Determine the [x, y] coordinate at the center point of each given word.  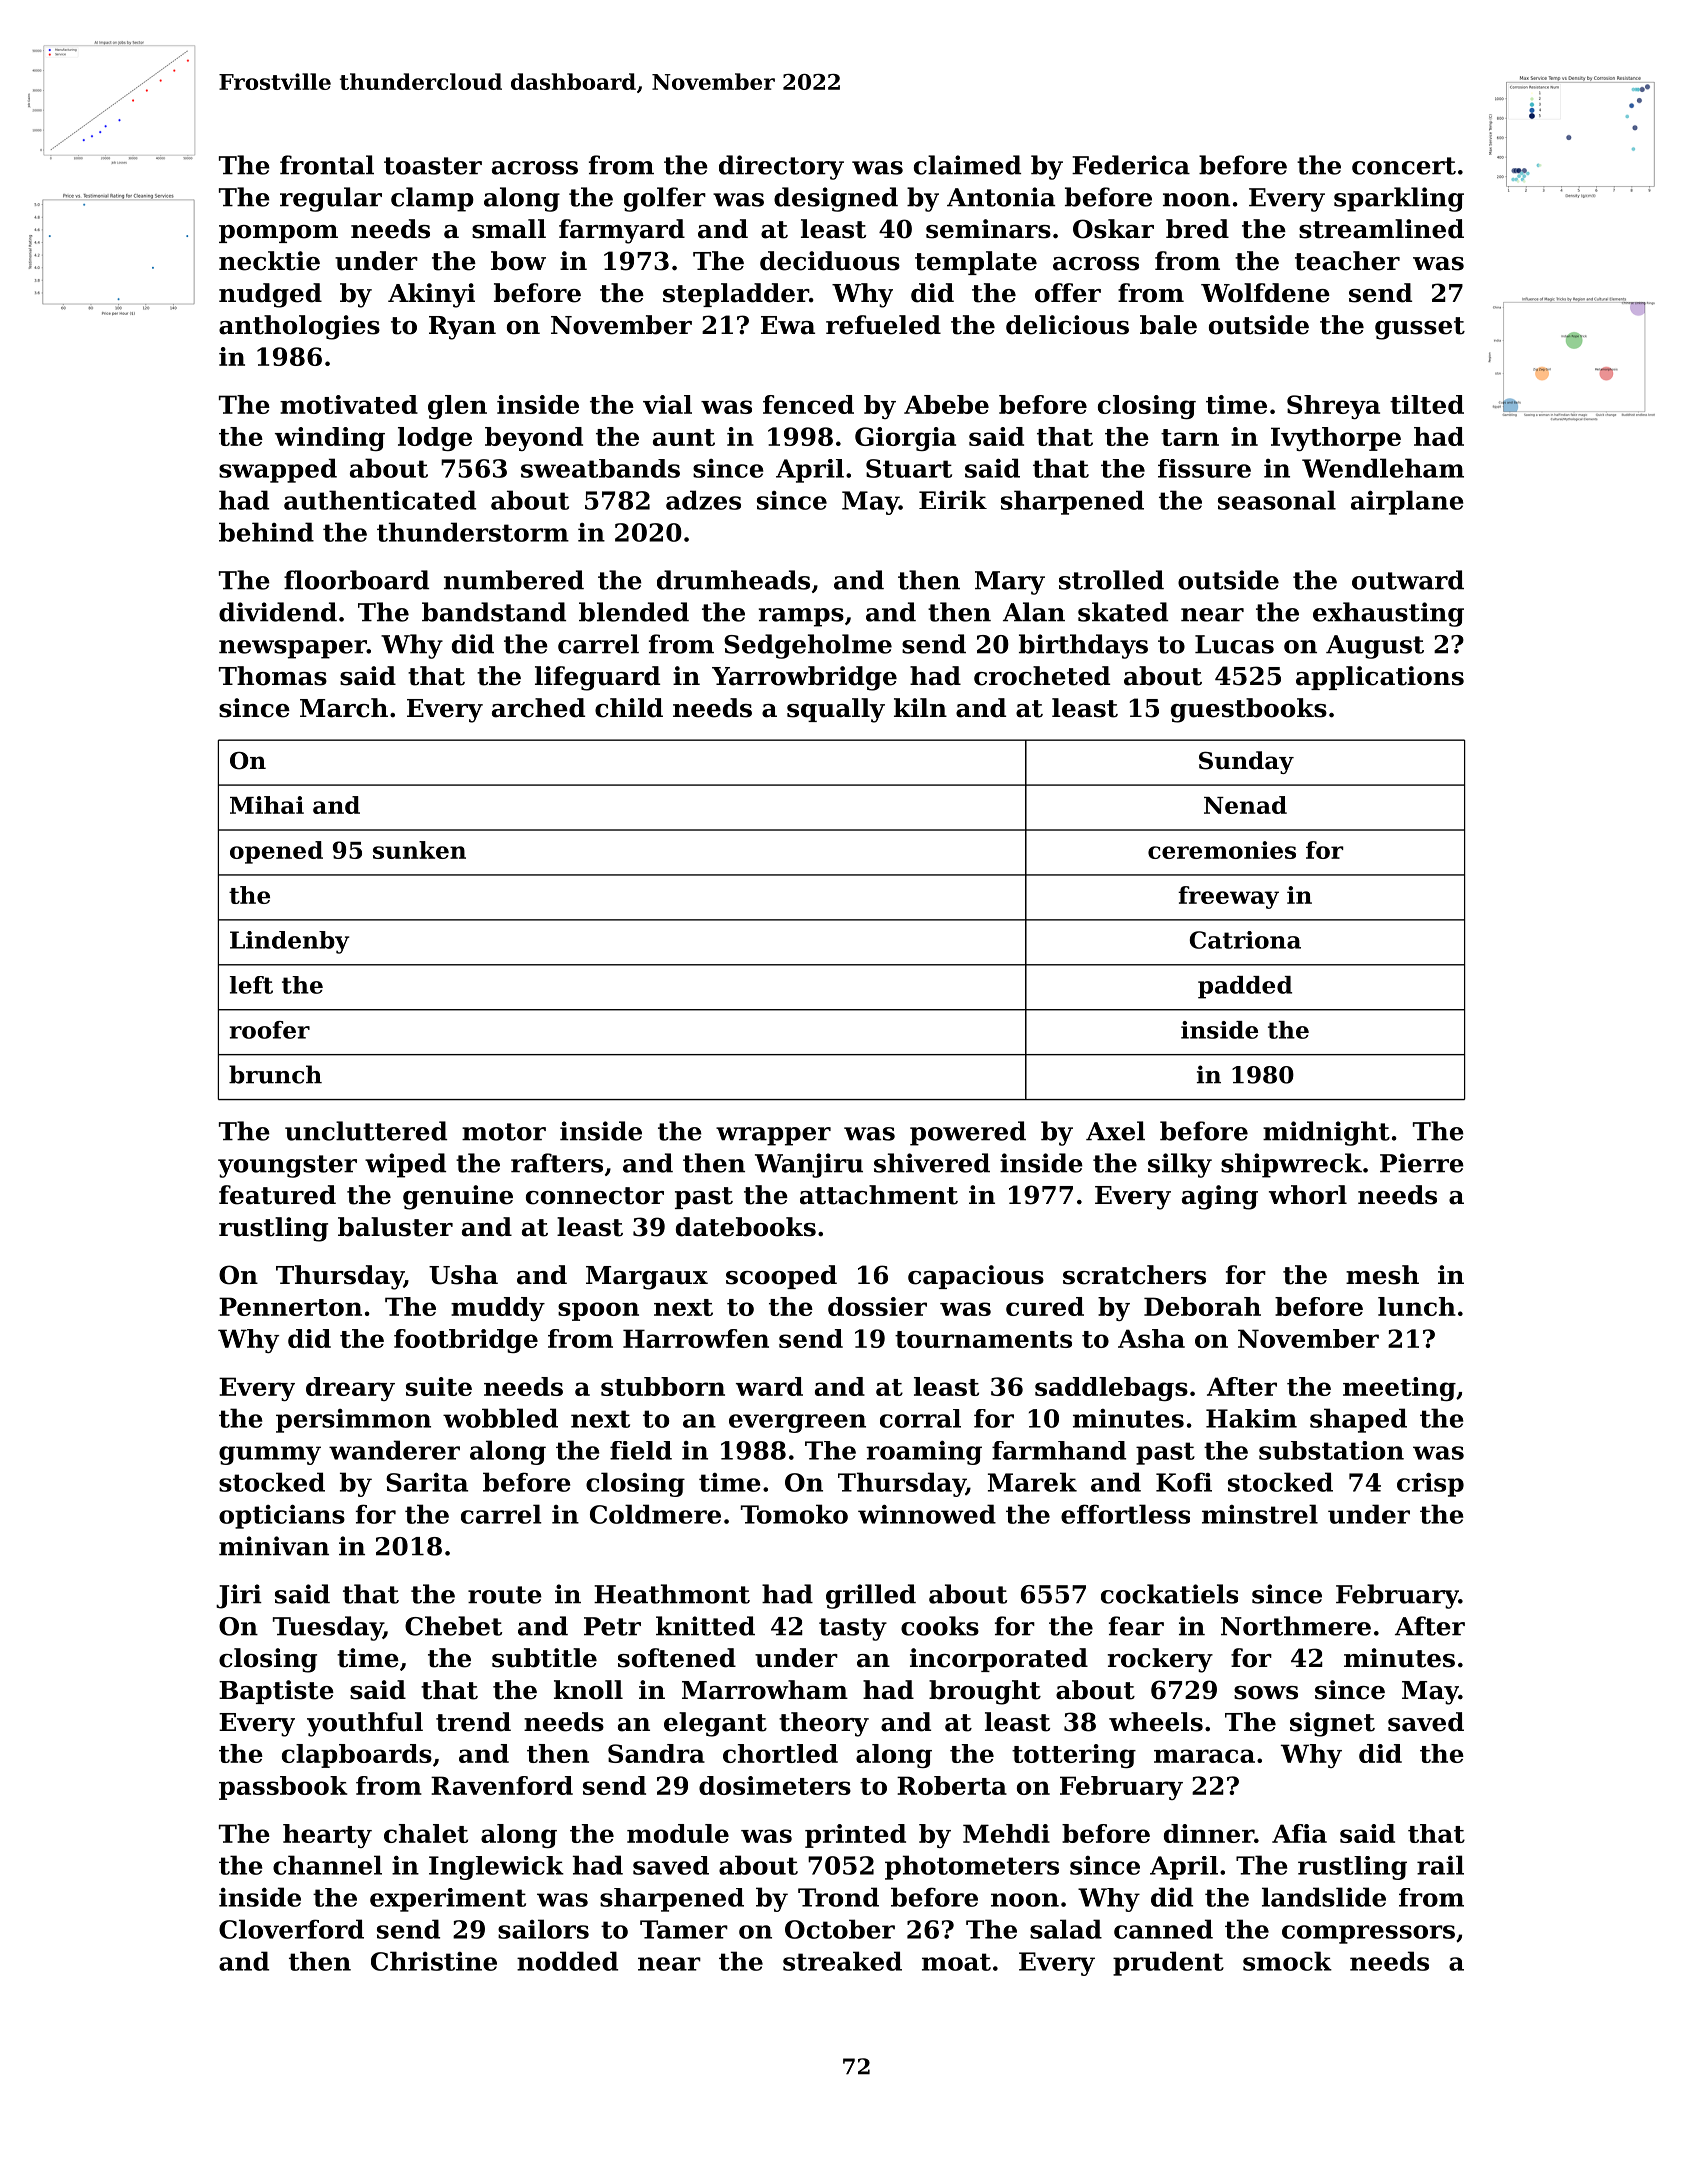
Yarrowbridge [804, 678]
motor [504, 1132]
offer [1068, 293]
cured [1045, 1306]
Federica [1131, 165]
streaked [842, 1961]
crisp [1430, 1485]
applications [1380, 678]
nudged [270, 295]
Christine [434, 1961]
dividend [278, 612]
